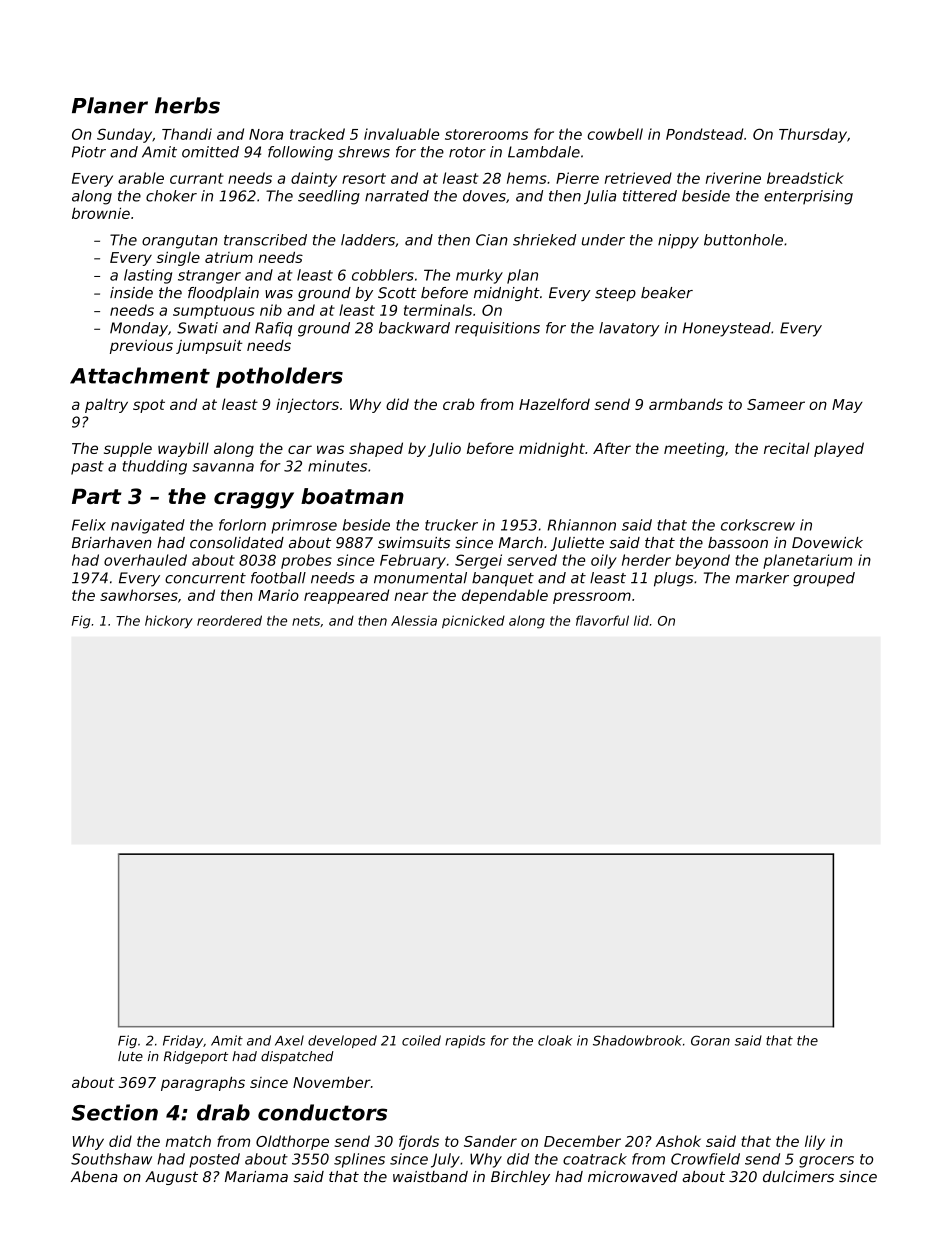 This screenshot has width=952, height=1233. What do you see at coordinates (187, 105) in the screenshot?
I see `herbs` at bounding box center [187, 105].
